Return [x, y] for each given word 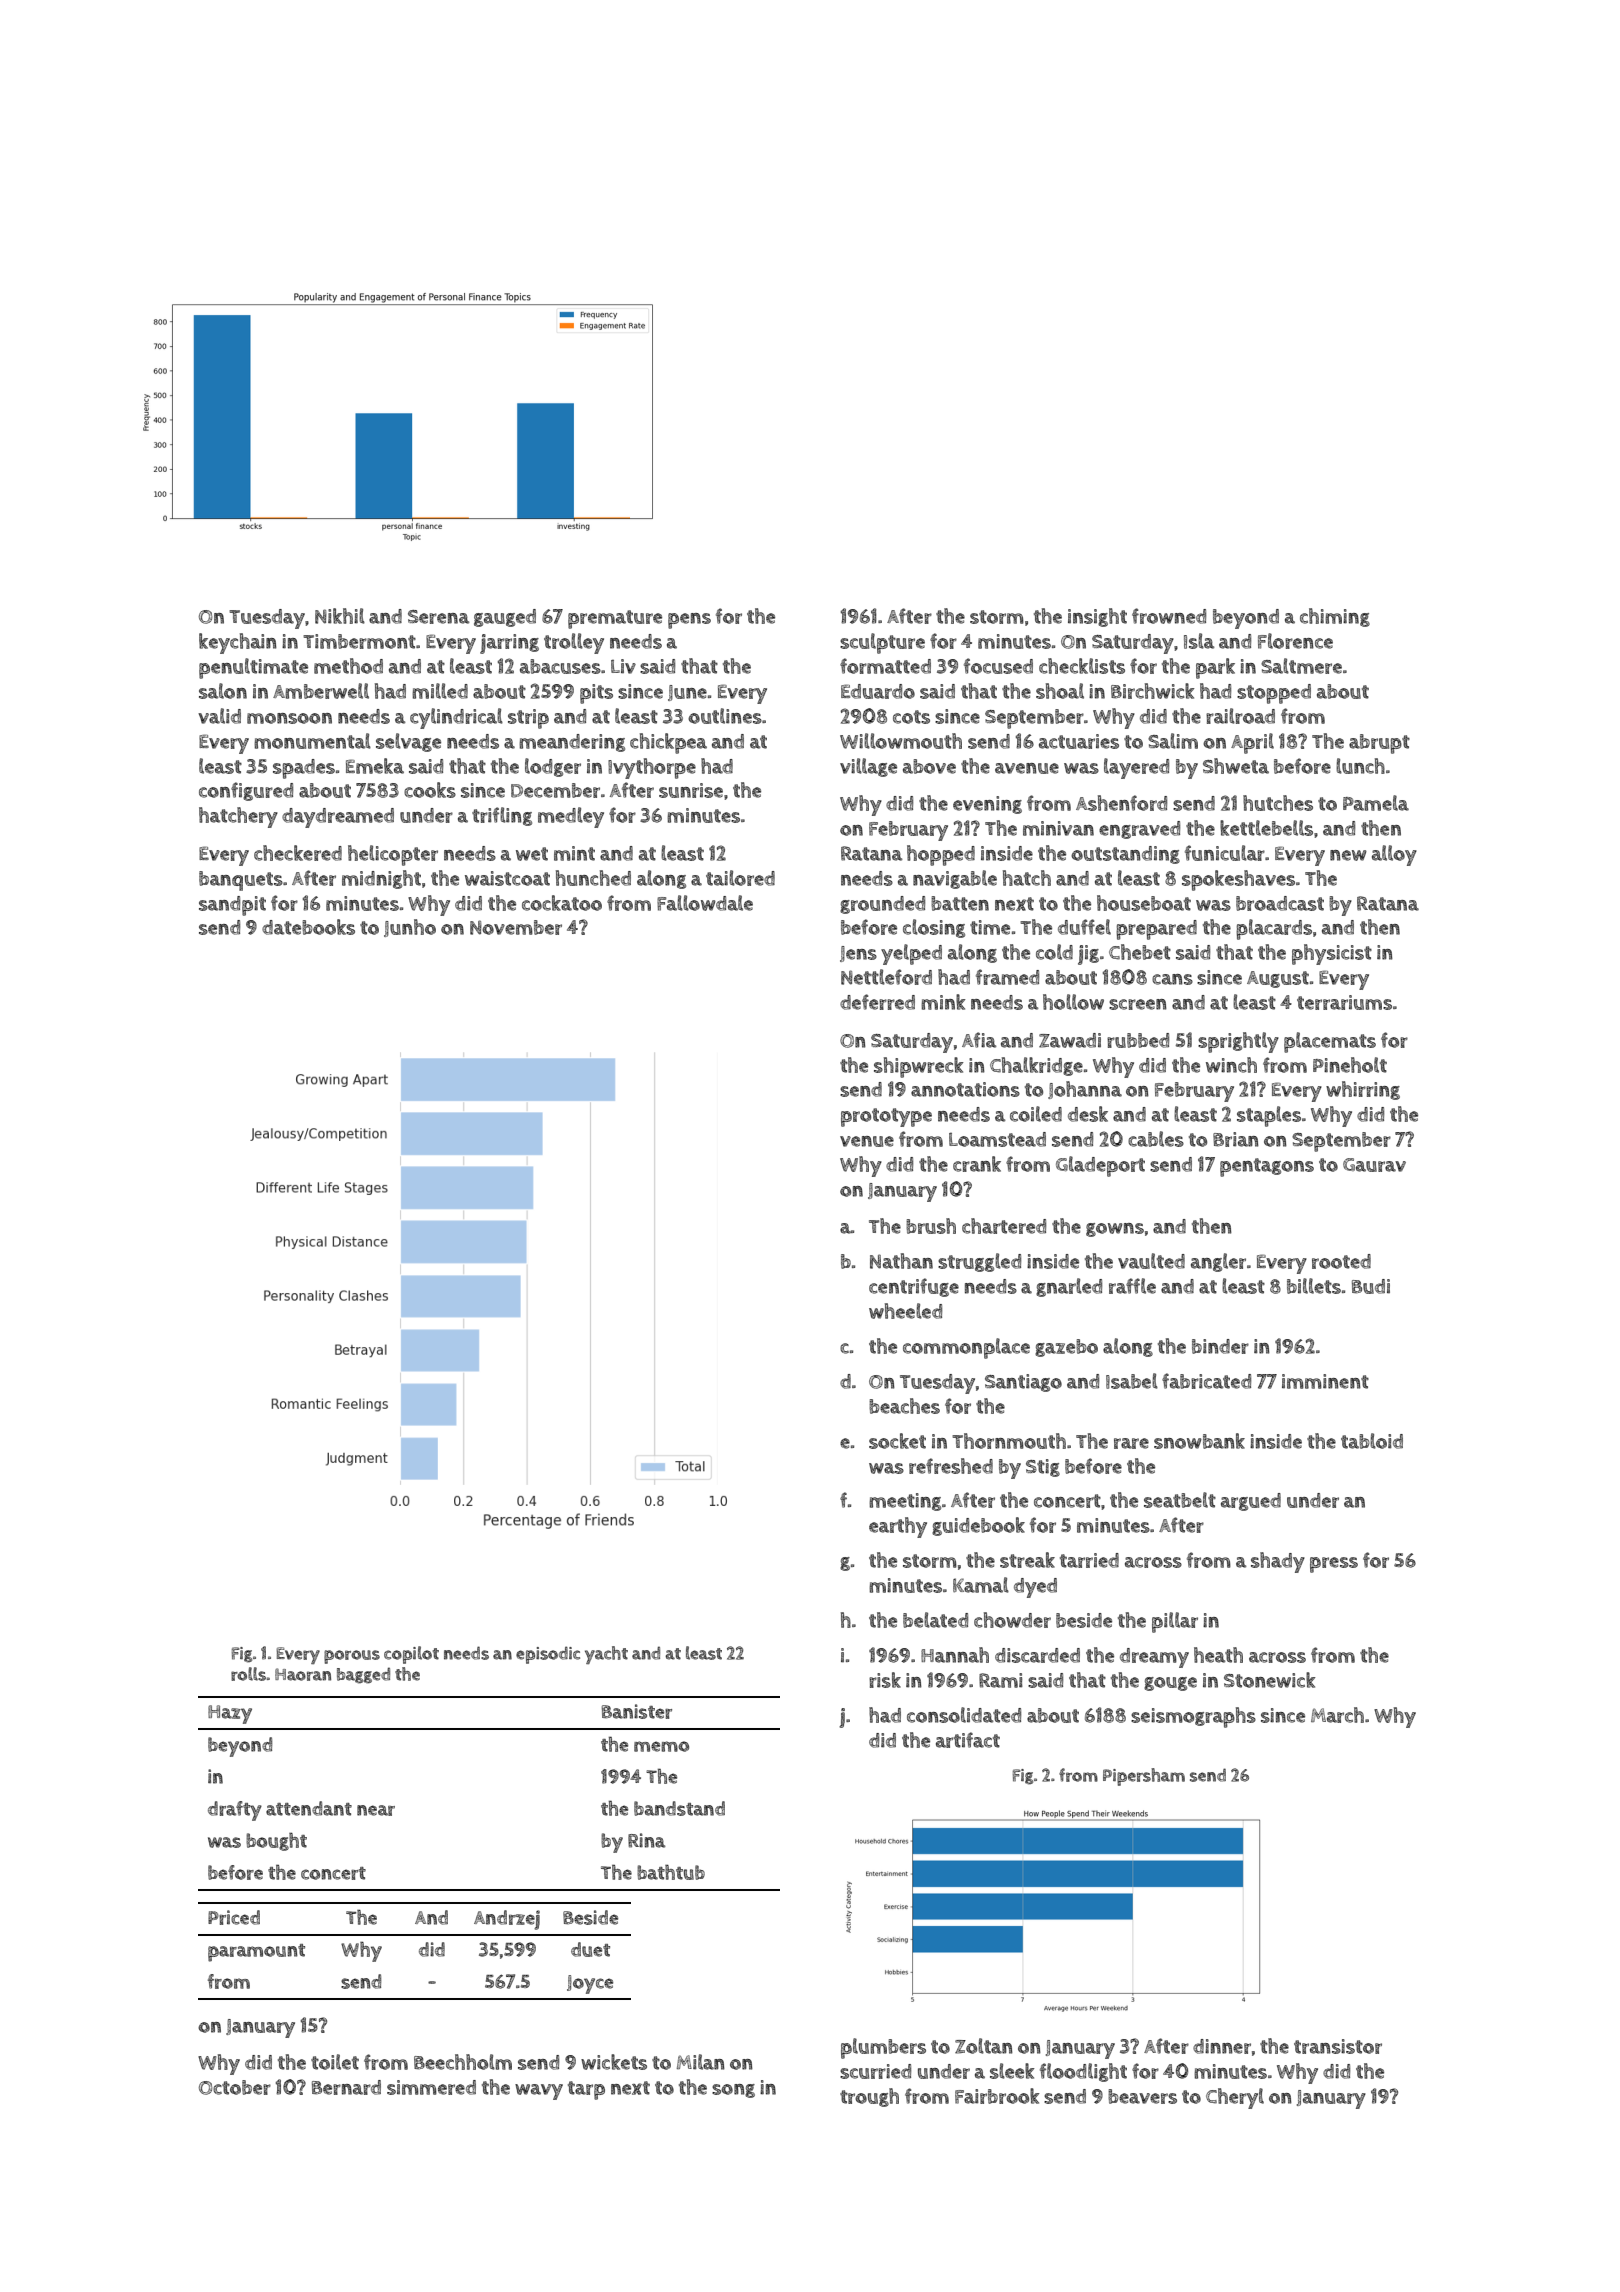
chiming [1335, 617]
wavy [539, 2092]
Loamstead [997, 1139]
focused [998, 666]
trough [869, 2097]
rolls [248, 1674]
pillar [1175, 1622]
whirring [1363, 1090]
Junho [410, 928]
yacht [606, 1655]
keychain [238, 643]
